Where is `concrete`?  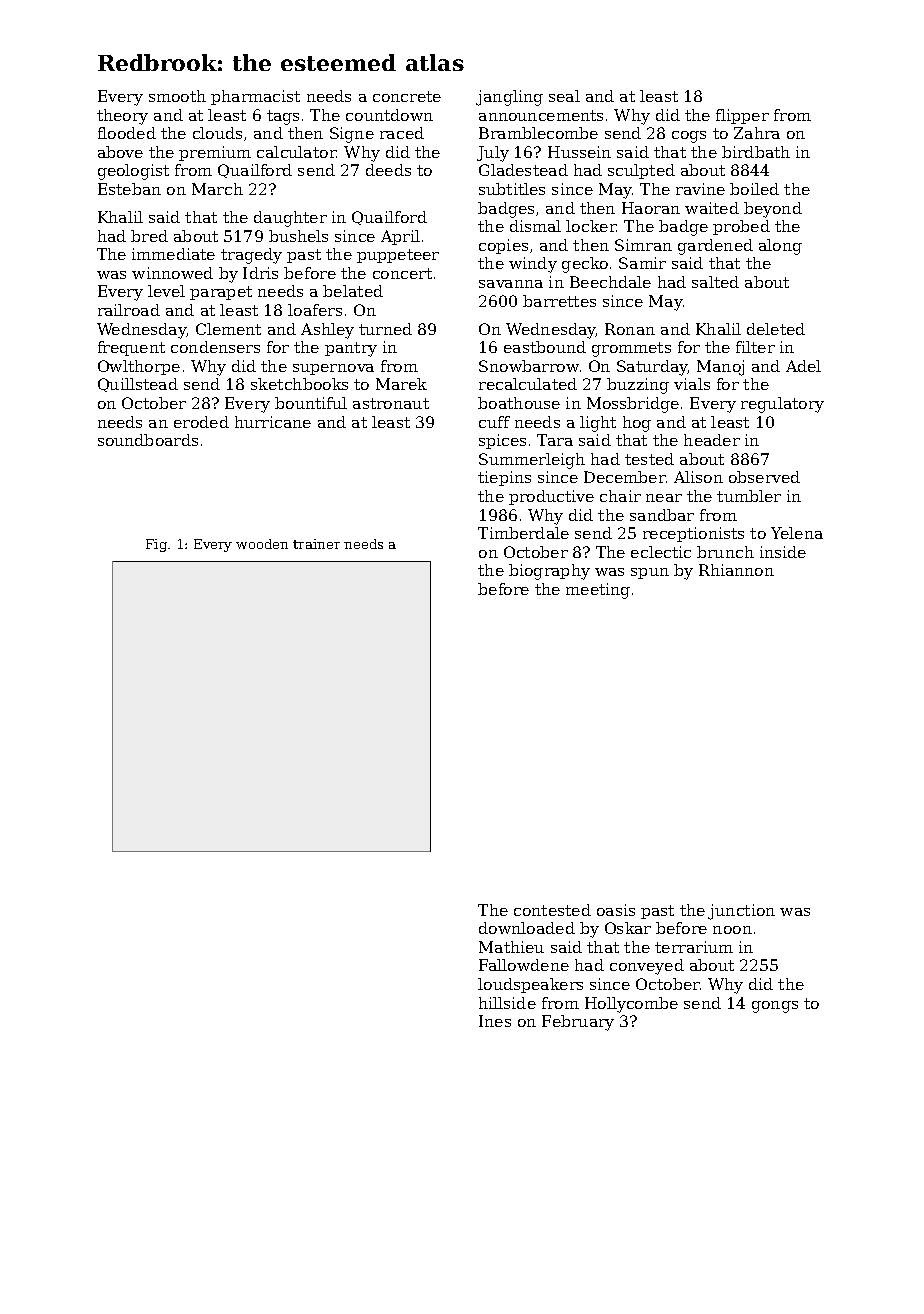 concrete is located at coordinates (407, 96).
